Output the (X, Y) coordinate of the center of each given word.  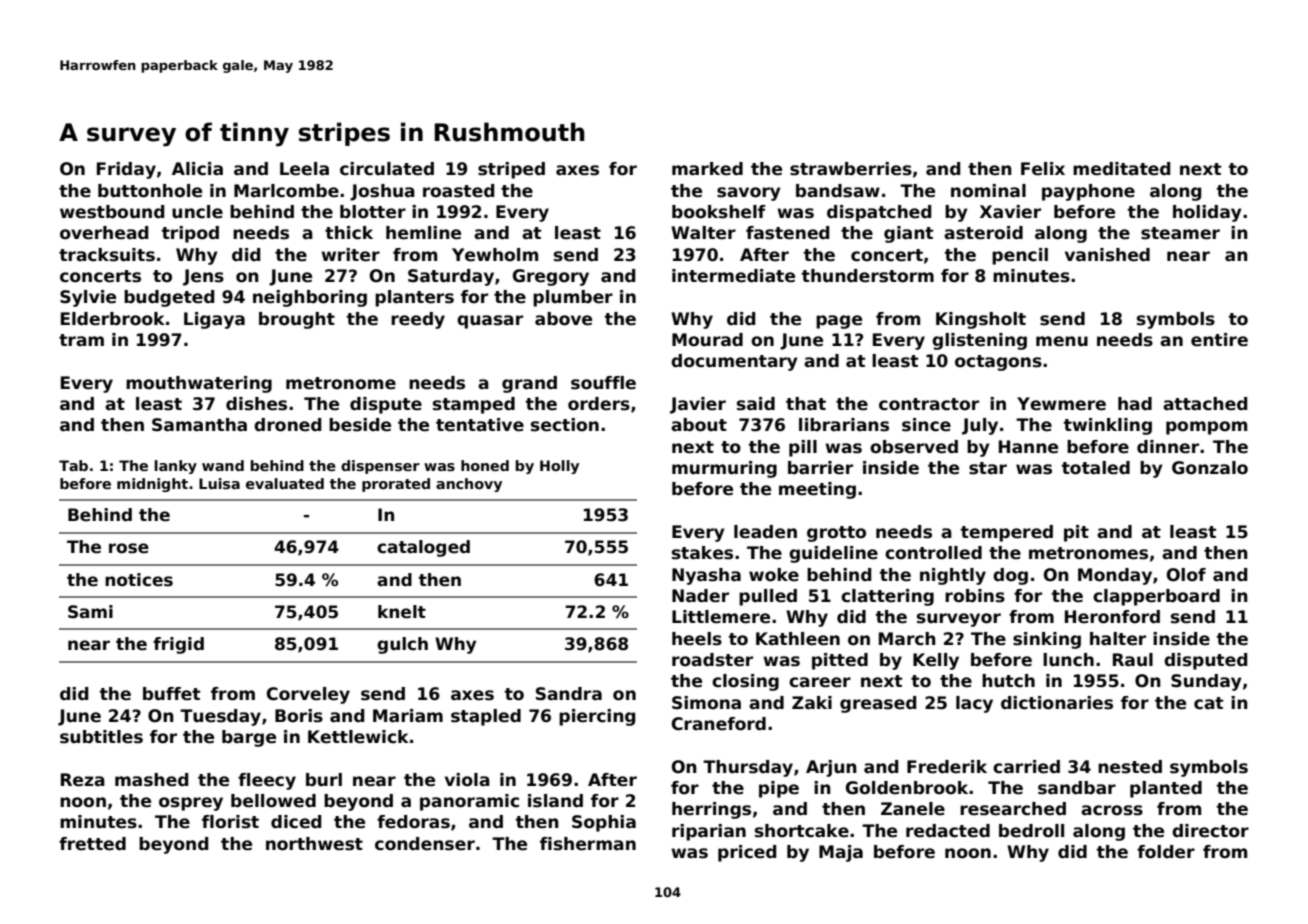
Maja (841, 853)
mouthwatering (199, 384)
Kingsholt (981, 320)
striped (511, 170)
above (563, 319)
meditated (1121, 169)
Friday (126, 170)
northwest (314, 844)
